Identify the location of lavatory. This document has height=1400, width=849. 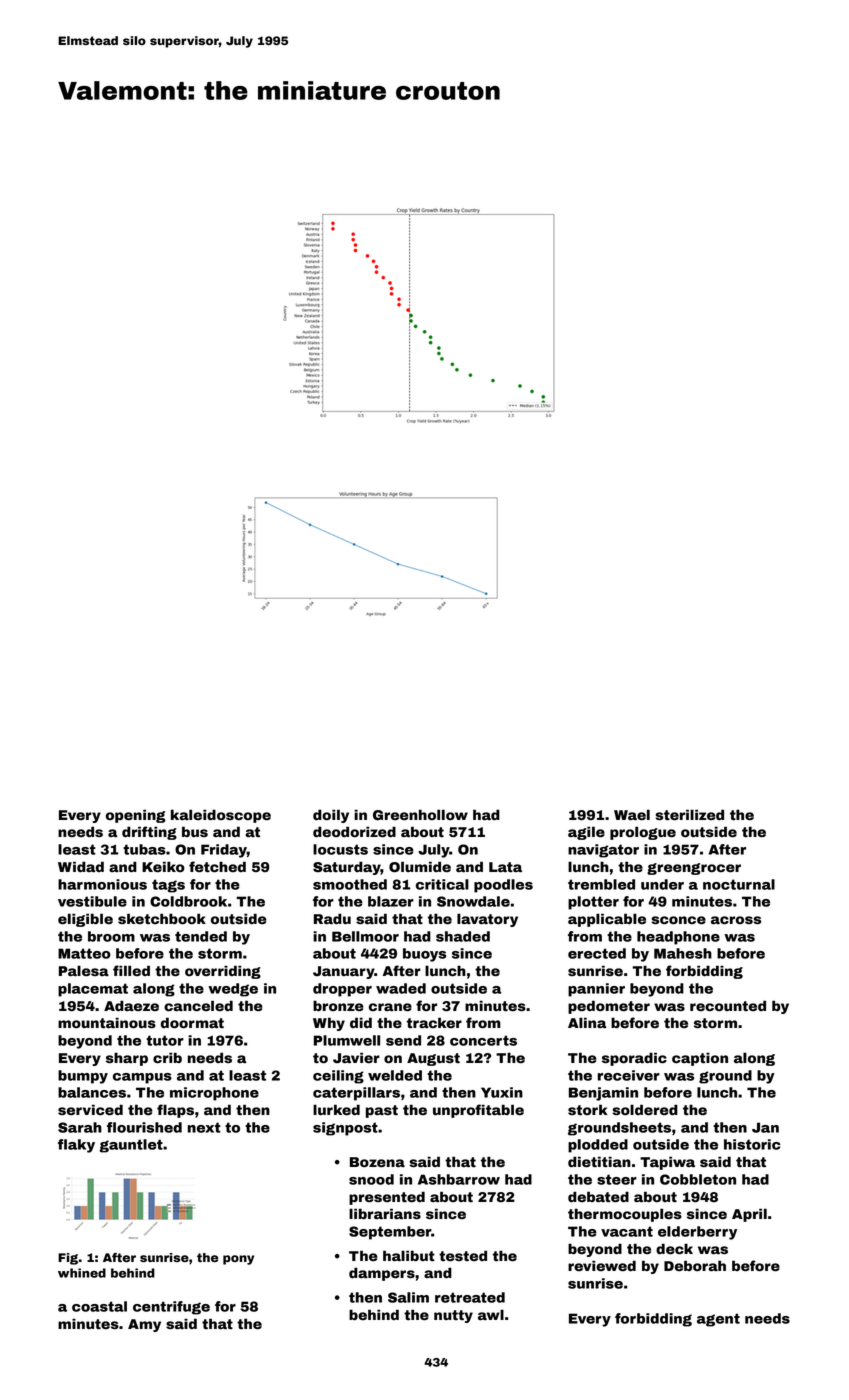
(487, 920).
